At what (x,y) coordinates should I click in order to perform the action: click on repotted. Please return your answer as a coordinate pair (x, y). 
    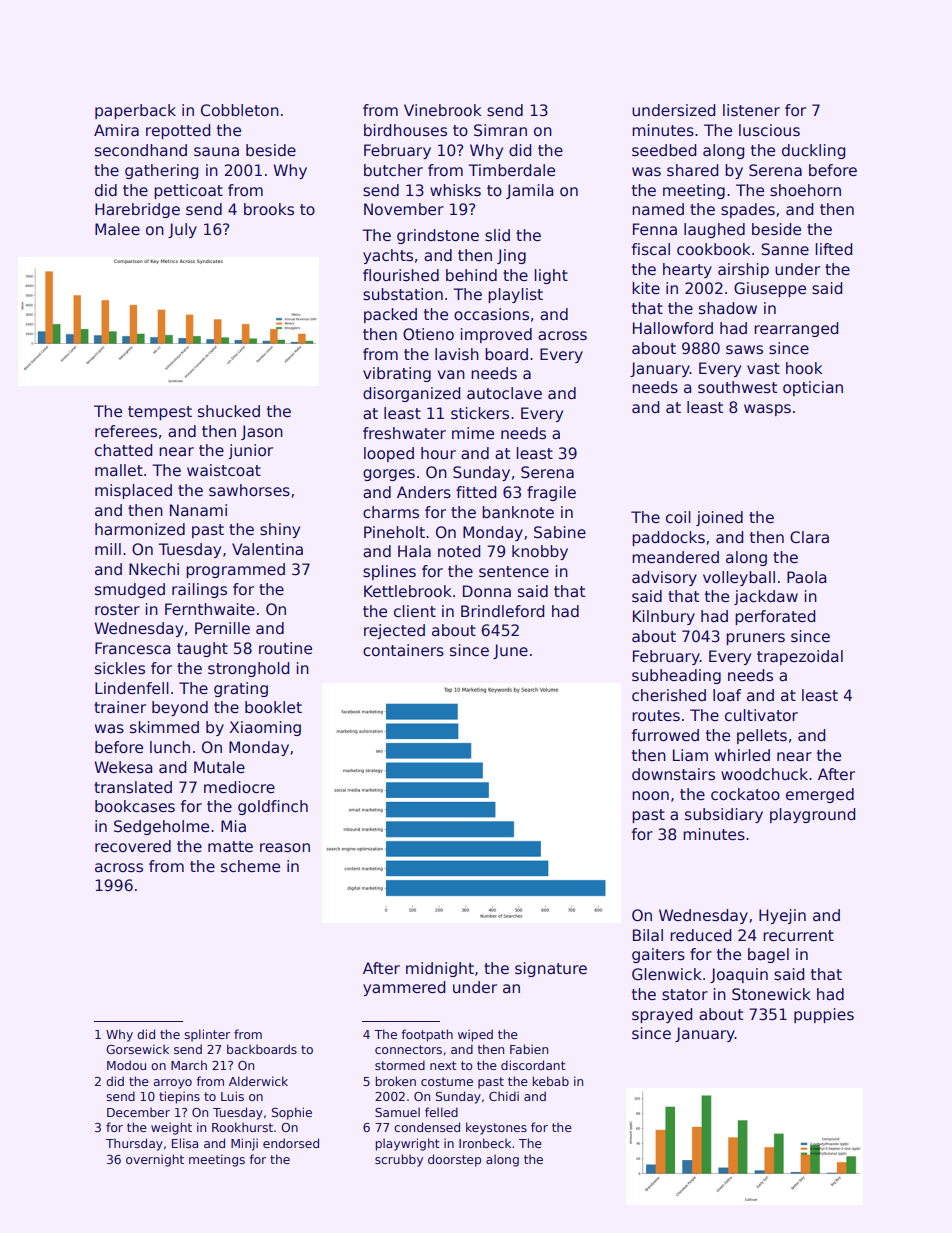
    Looking at the image, I should click on (178, 131).
